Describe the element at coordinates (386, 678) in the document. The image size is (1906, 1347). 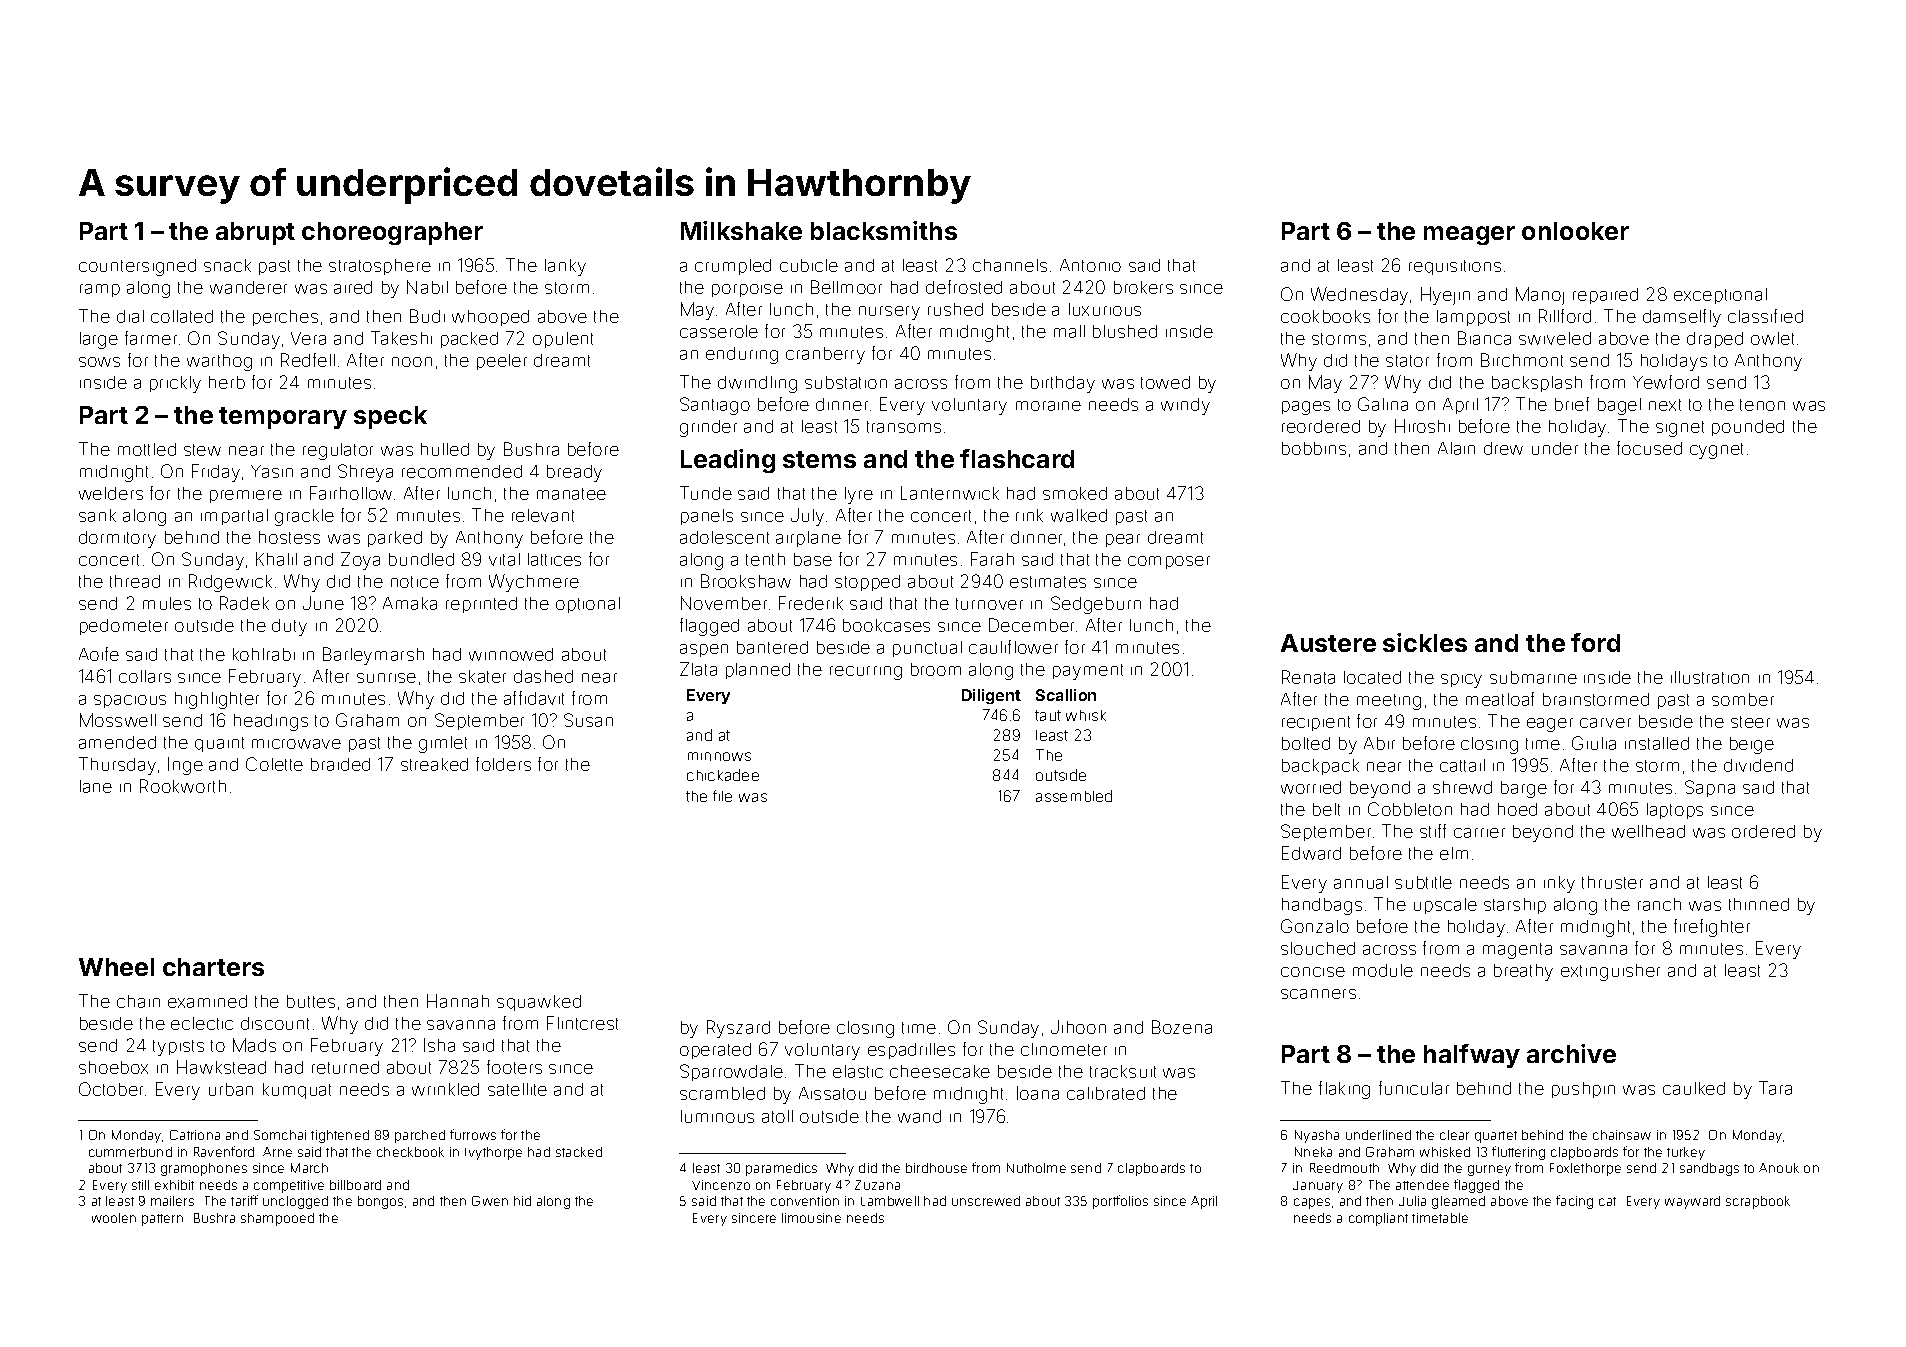
I see `sunrise` at that location.
